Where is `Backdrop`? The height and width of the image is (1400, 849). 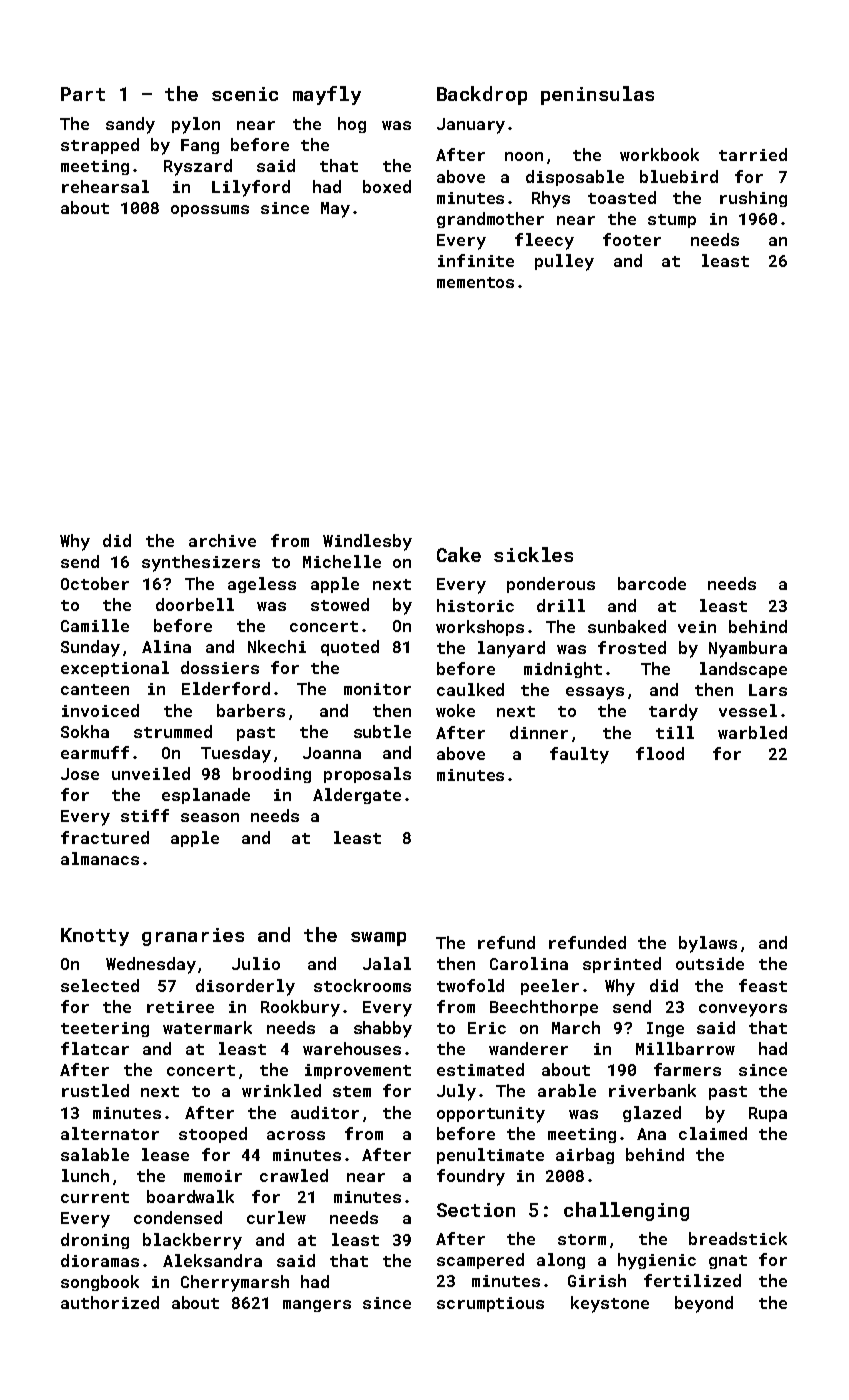
Backdrop is located at coordinates (482, 95).
